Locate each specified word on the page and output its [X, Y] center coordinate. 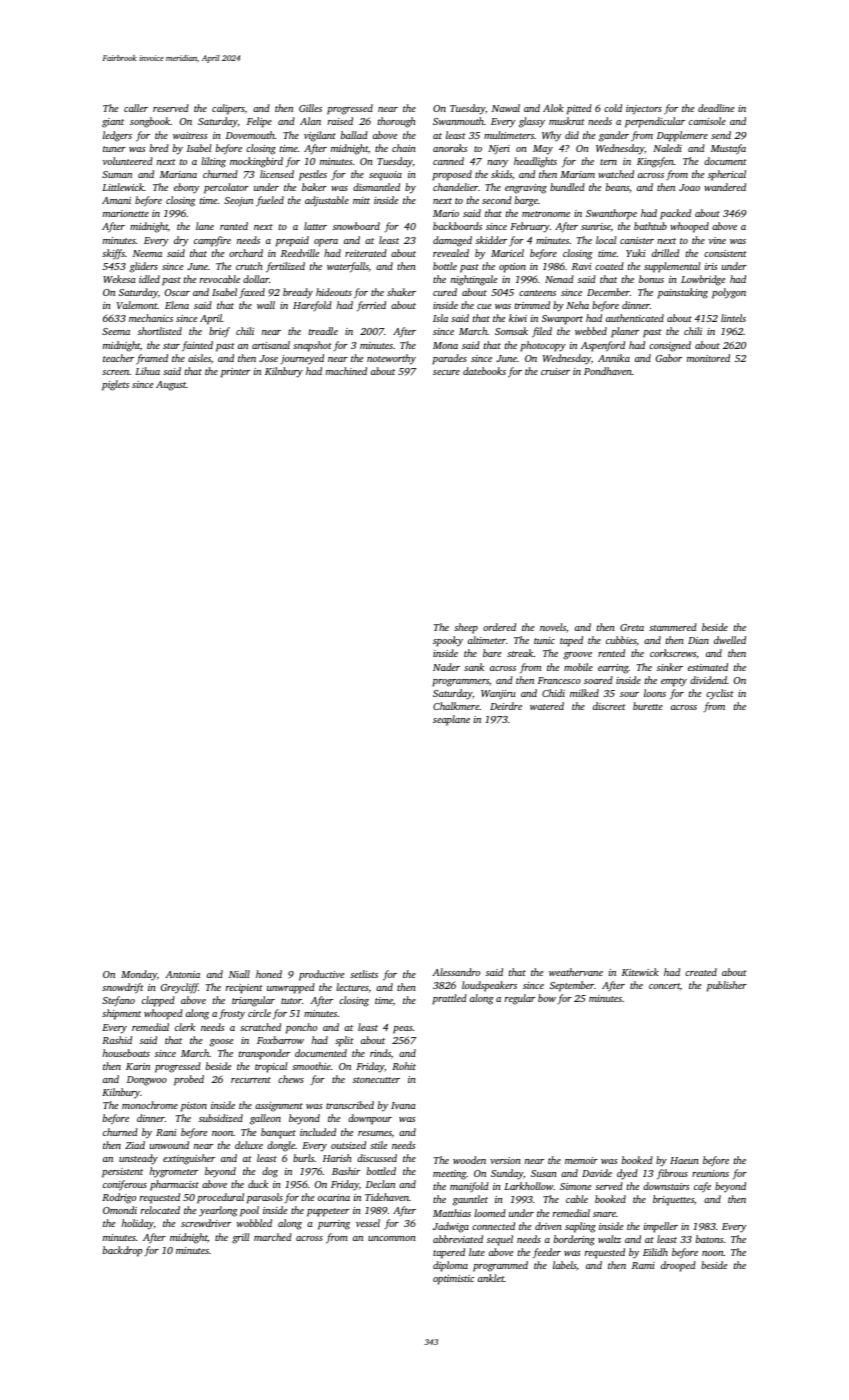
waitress [190, 135]
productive [321, 975]
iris [711, 266]
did [572, 135]
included [318, 1132]
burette [648, 706]
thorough [397, 122]
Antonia [182, 974]
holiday [138, 1224]
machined [346, 371]
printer [235, 373]
